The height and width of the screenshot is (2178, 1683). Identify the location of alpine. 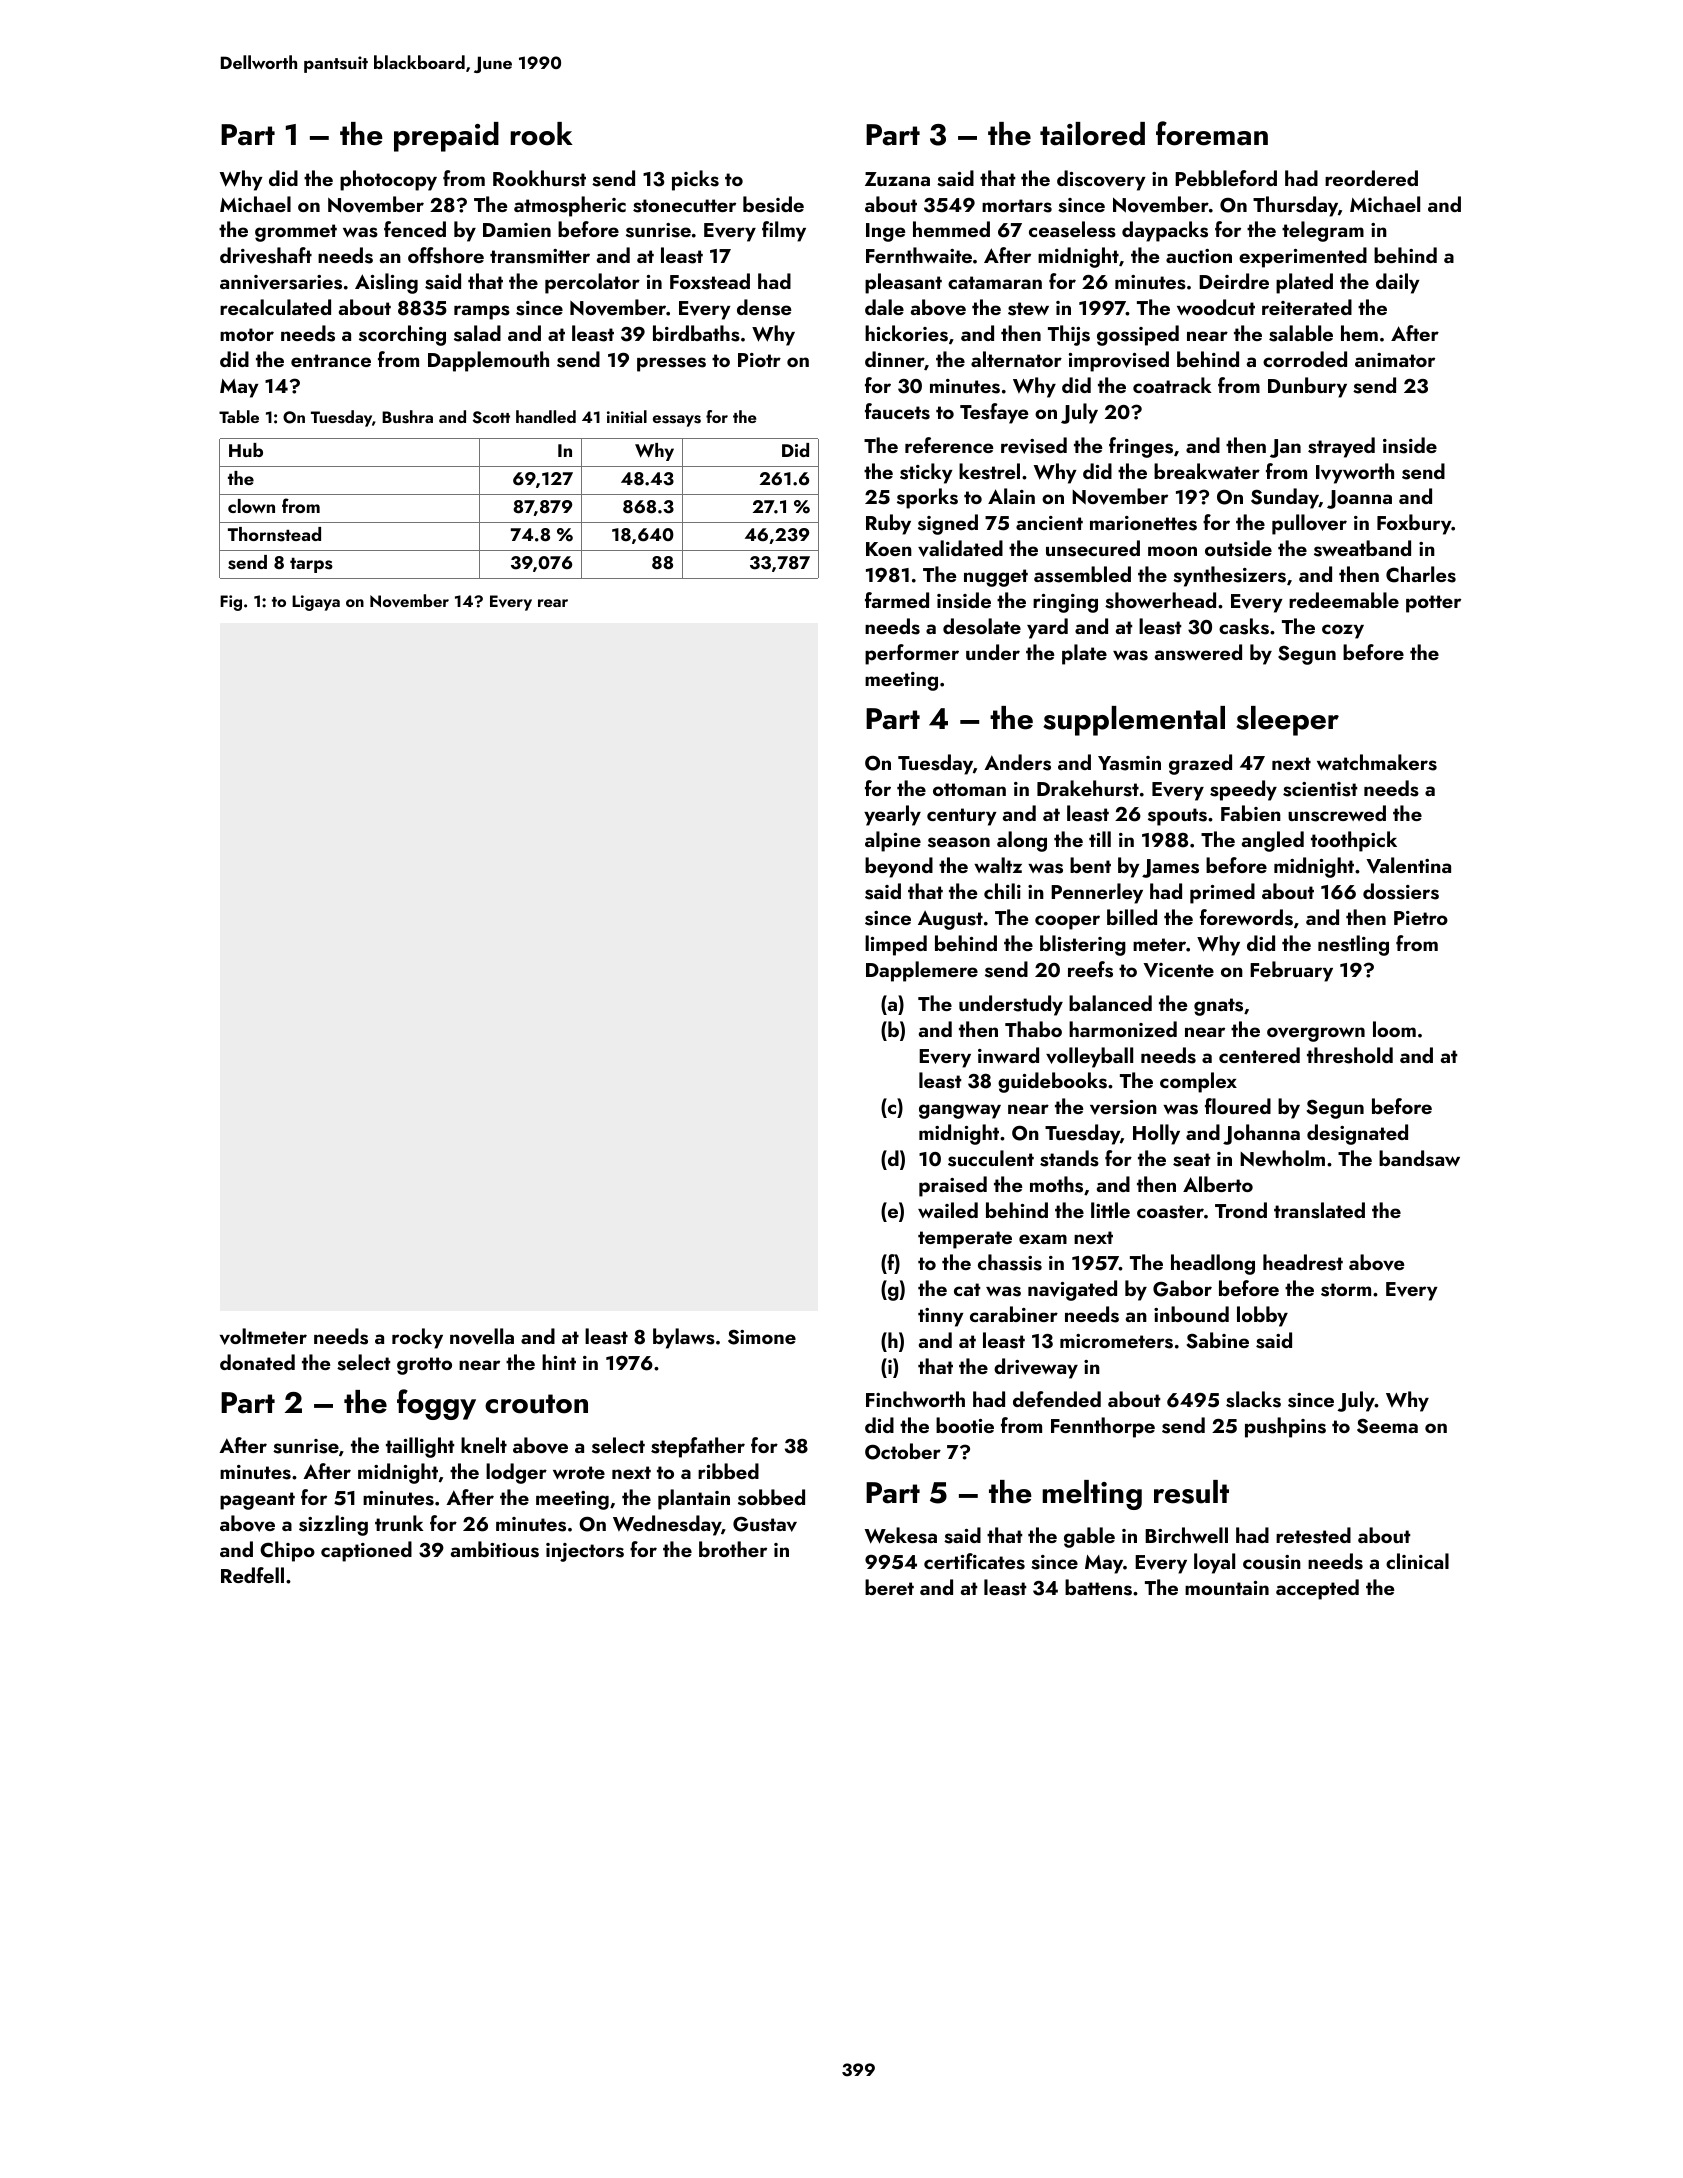
(893, 841).
